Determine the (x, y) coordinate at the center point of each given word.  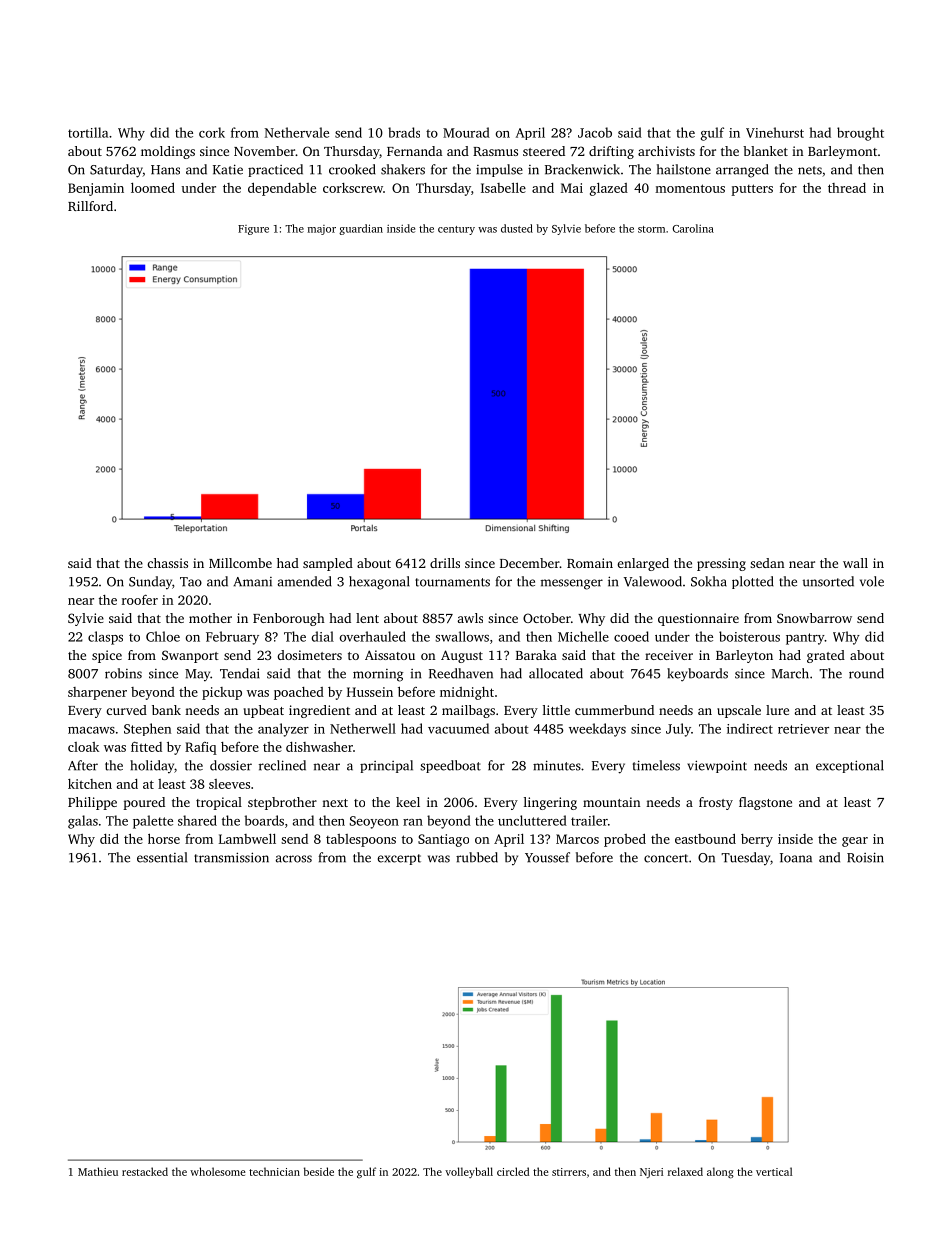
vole (872, 581)
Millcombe (240, 563)
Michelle (583, 636)
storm (651, 229)
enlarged (643, 564)
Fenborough (289, 619)
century (456, 230)
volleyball (469, 1172)
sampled (328, 564)
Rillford (90, 206)
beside (319, 1171)
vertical (774, 1171)
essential (162, 857)
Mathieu (98, 1171)
